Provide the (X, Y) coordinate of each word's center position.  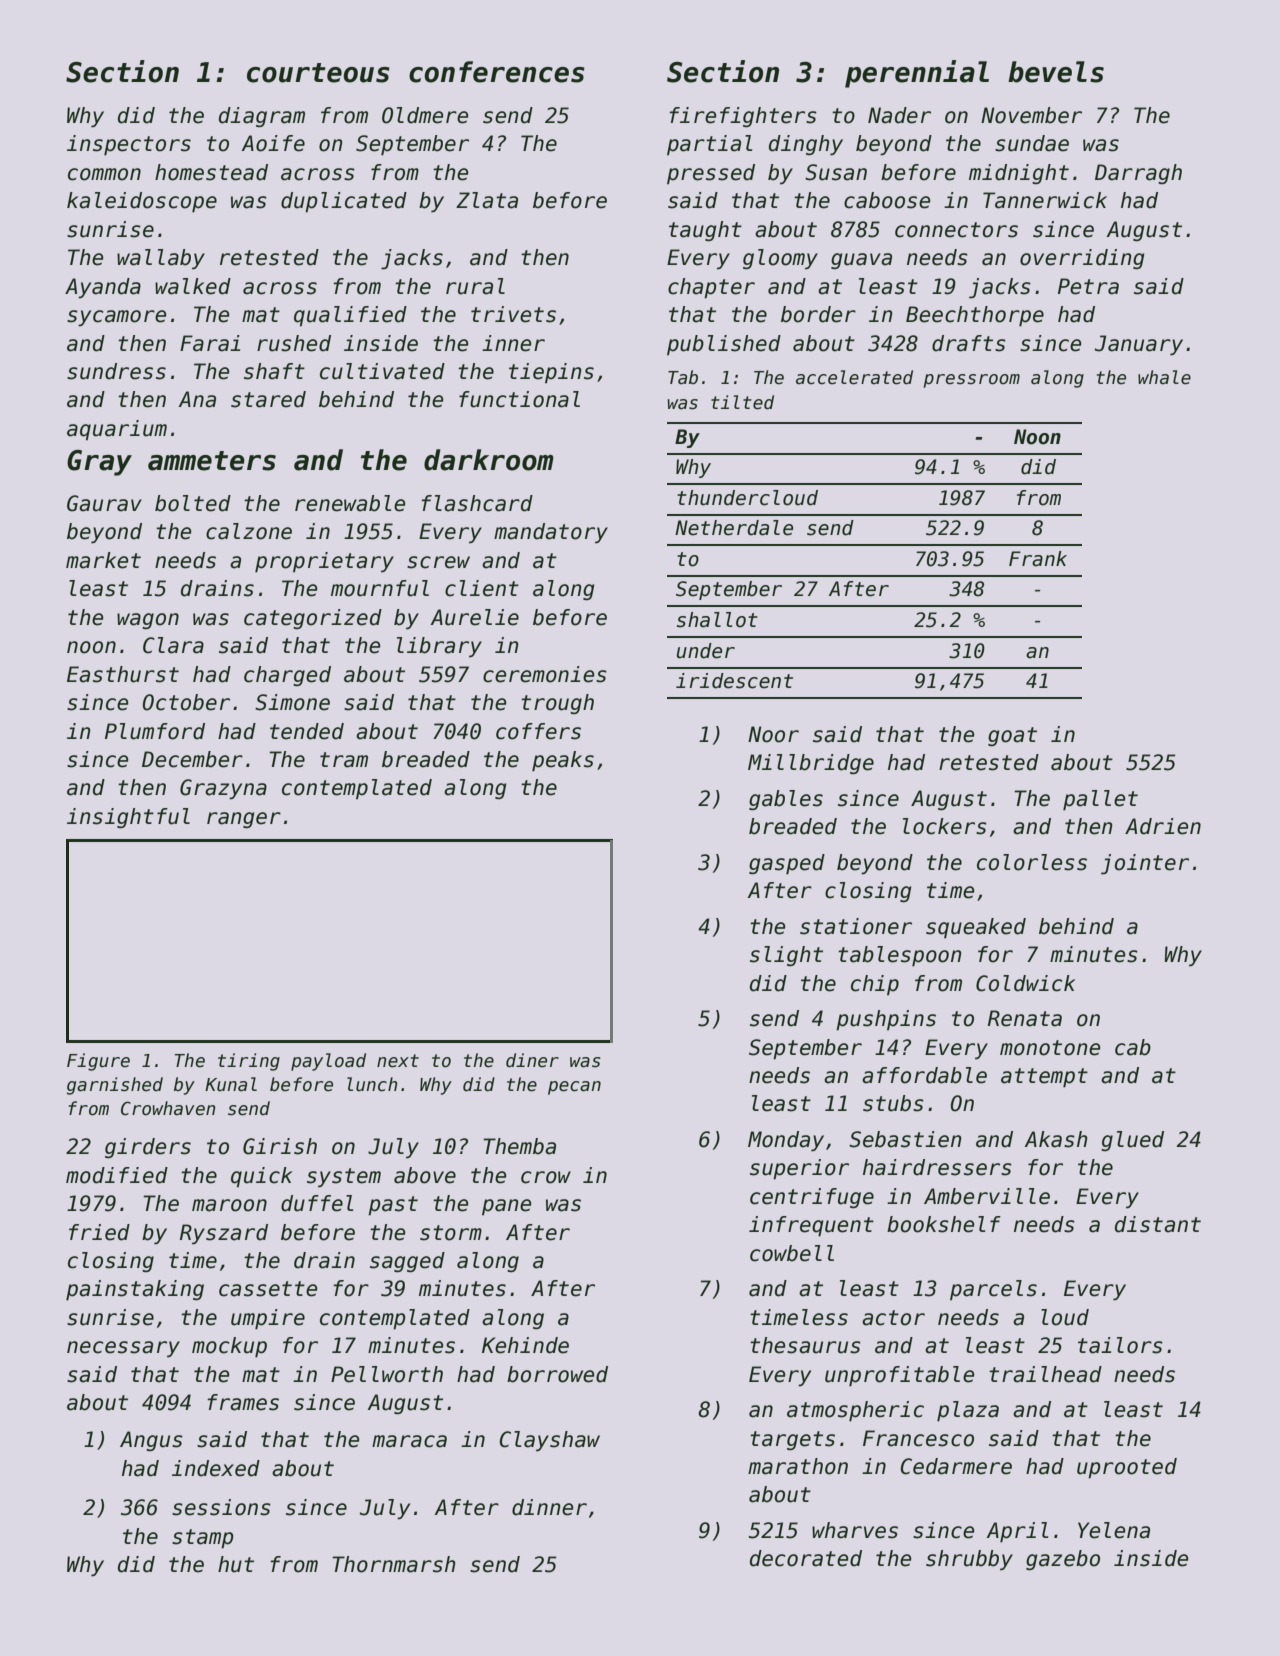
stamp (203, 1539)
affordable (924, 1075)
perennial (917, 74)
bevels (1056, 72)
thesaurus (805, 1345)
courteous (318, 73)
